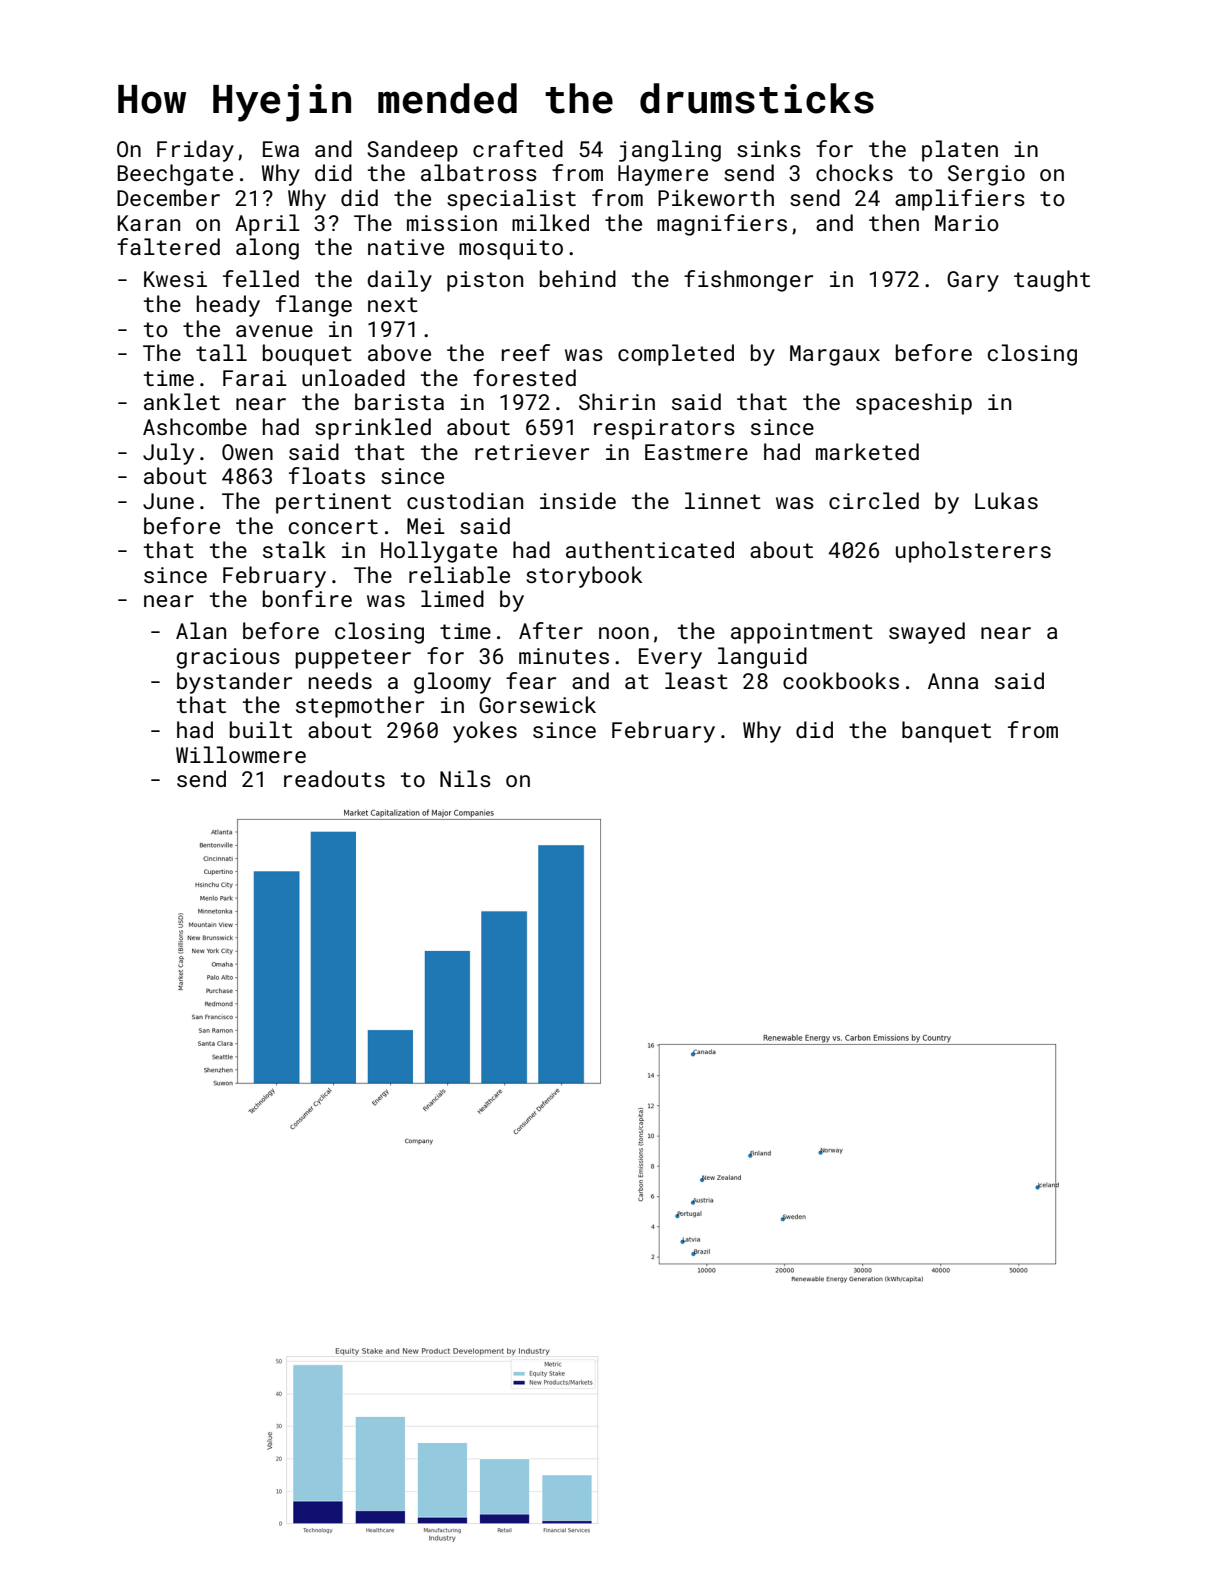 The width and height of the screenshot is (1223, 1583). I want to click on Willowmere, so click(241, 754).
